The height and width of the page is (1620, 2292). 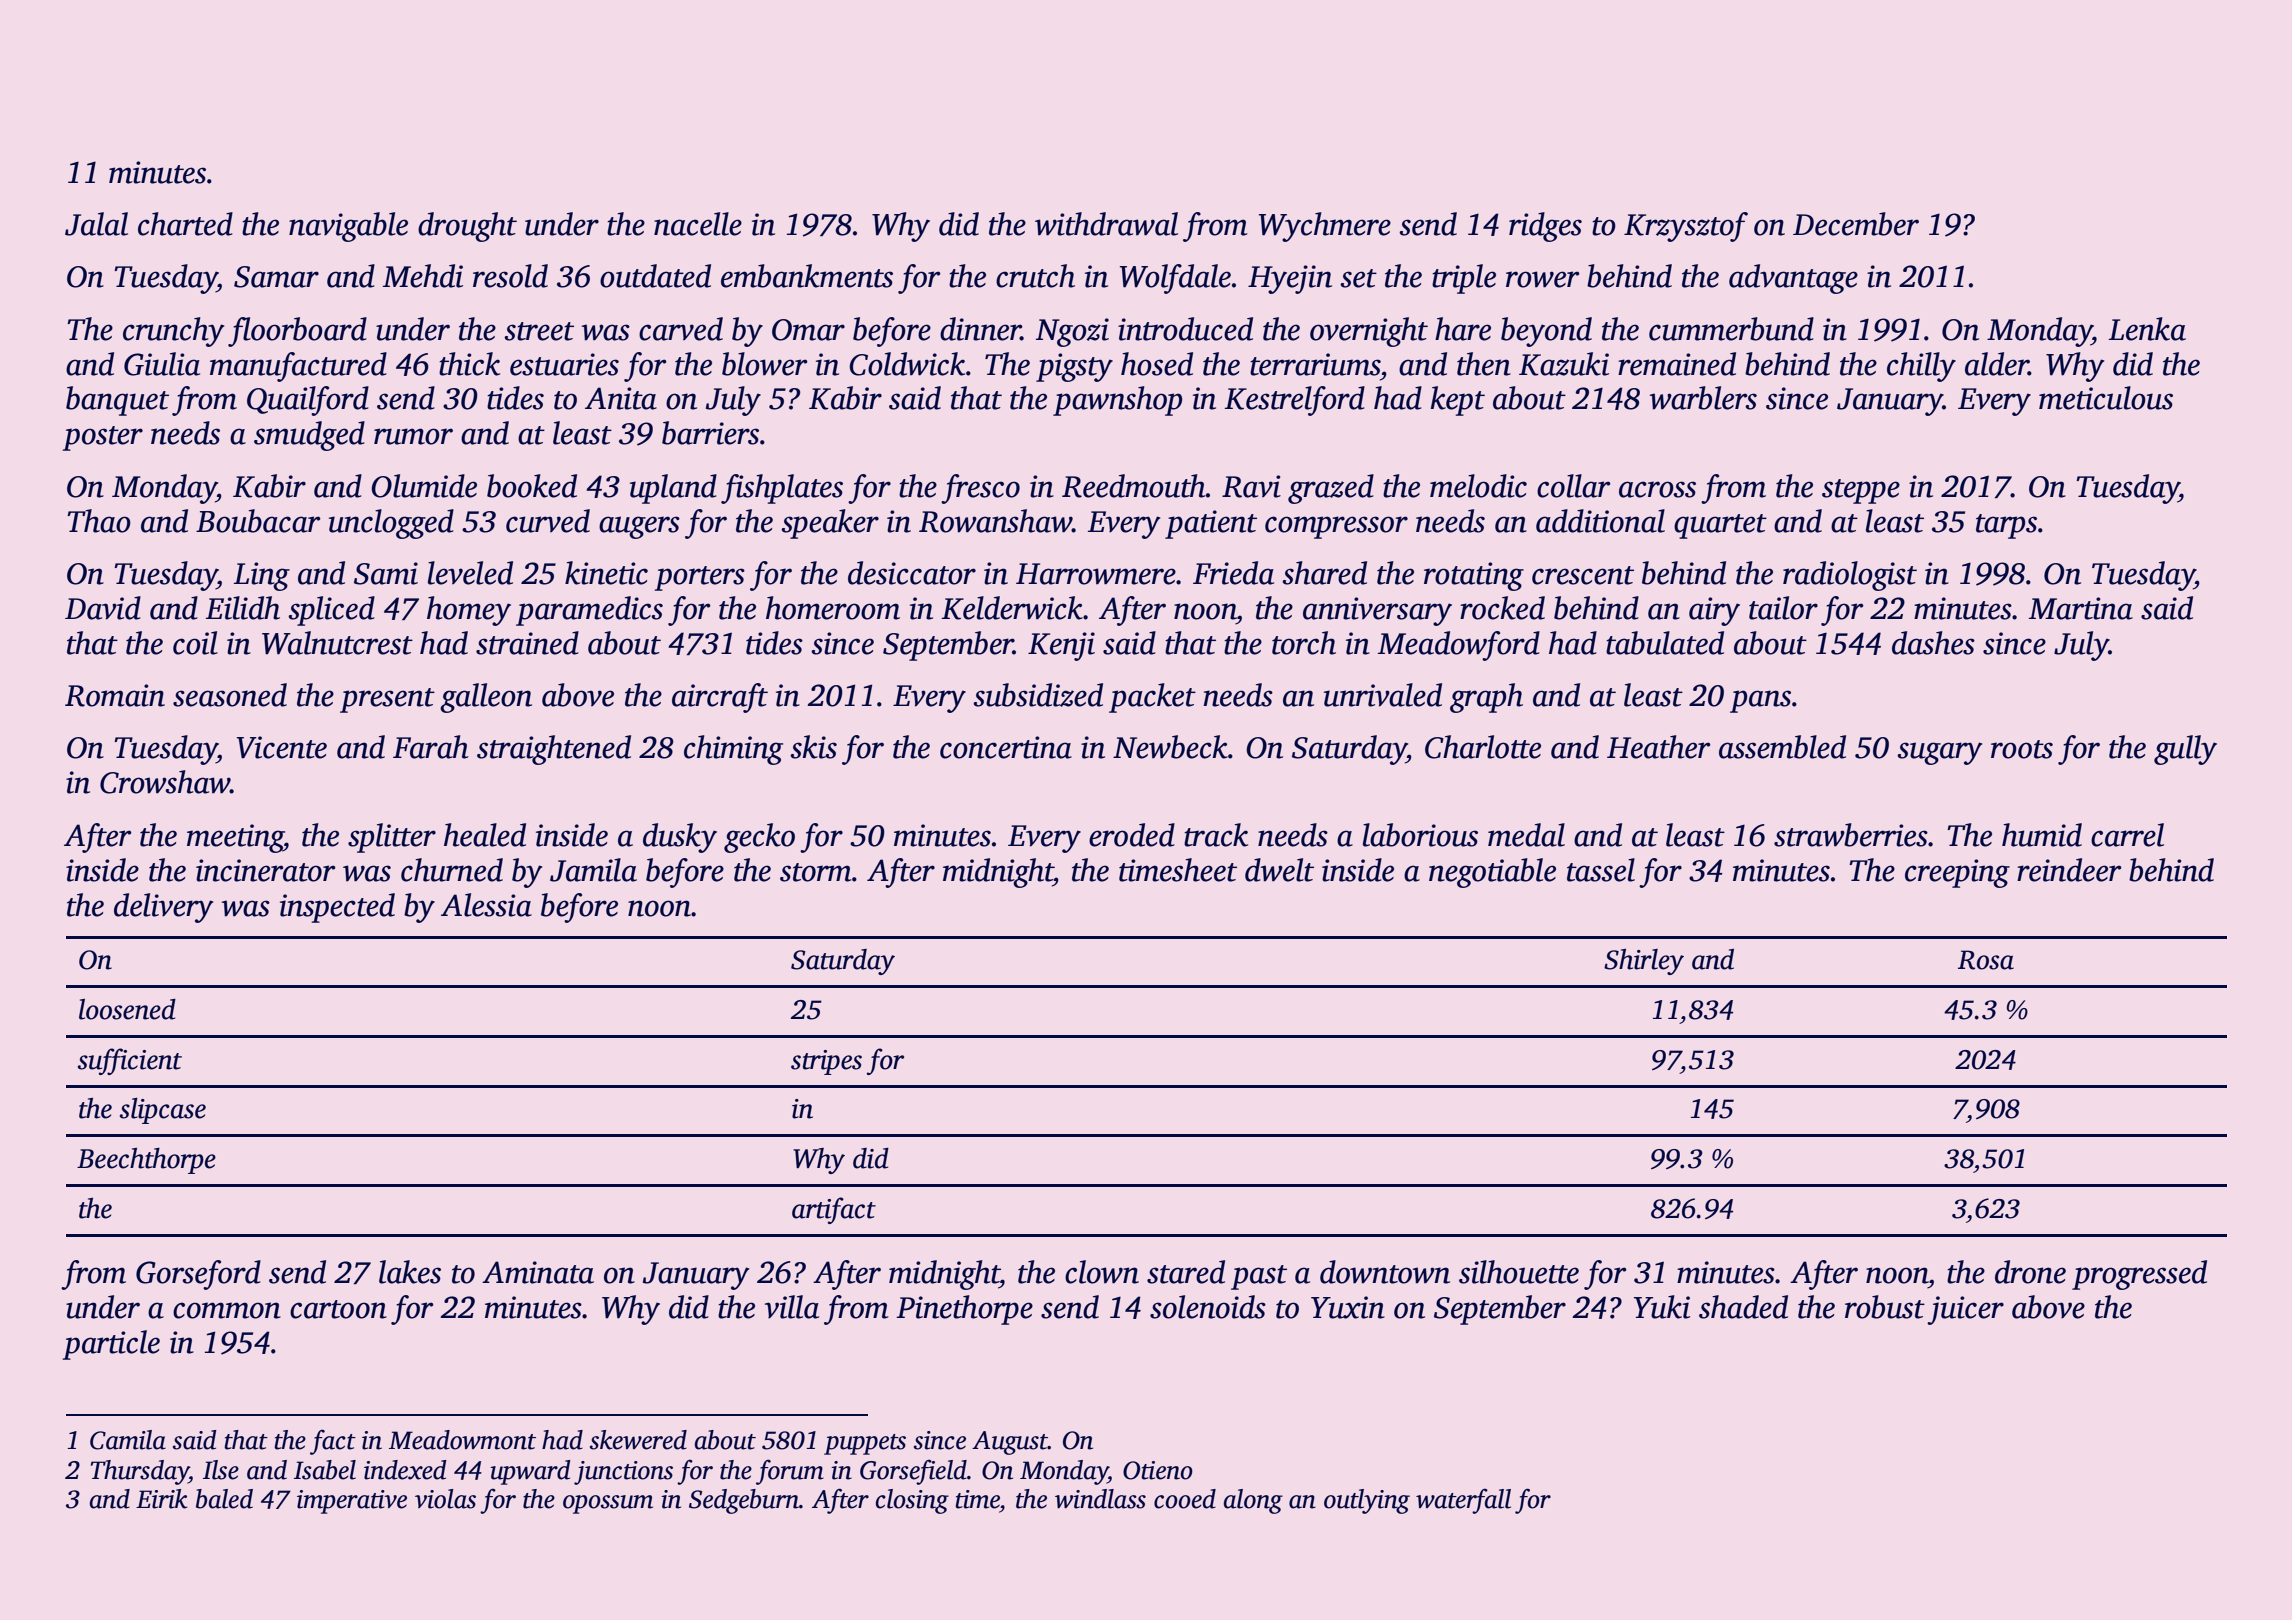 I want to click on Coldwick, so click(x=907, y=364).
